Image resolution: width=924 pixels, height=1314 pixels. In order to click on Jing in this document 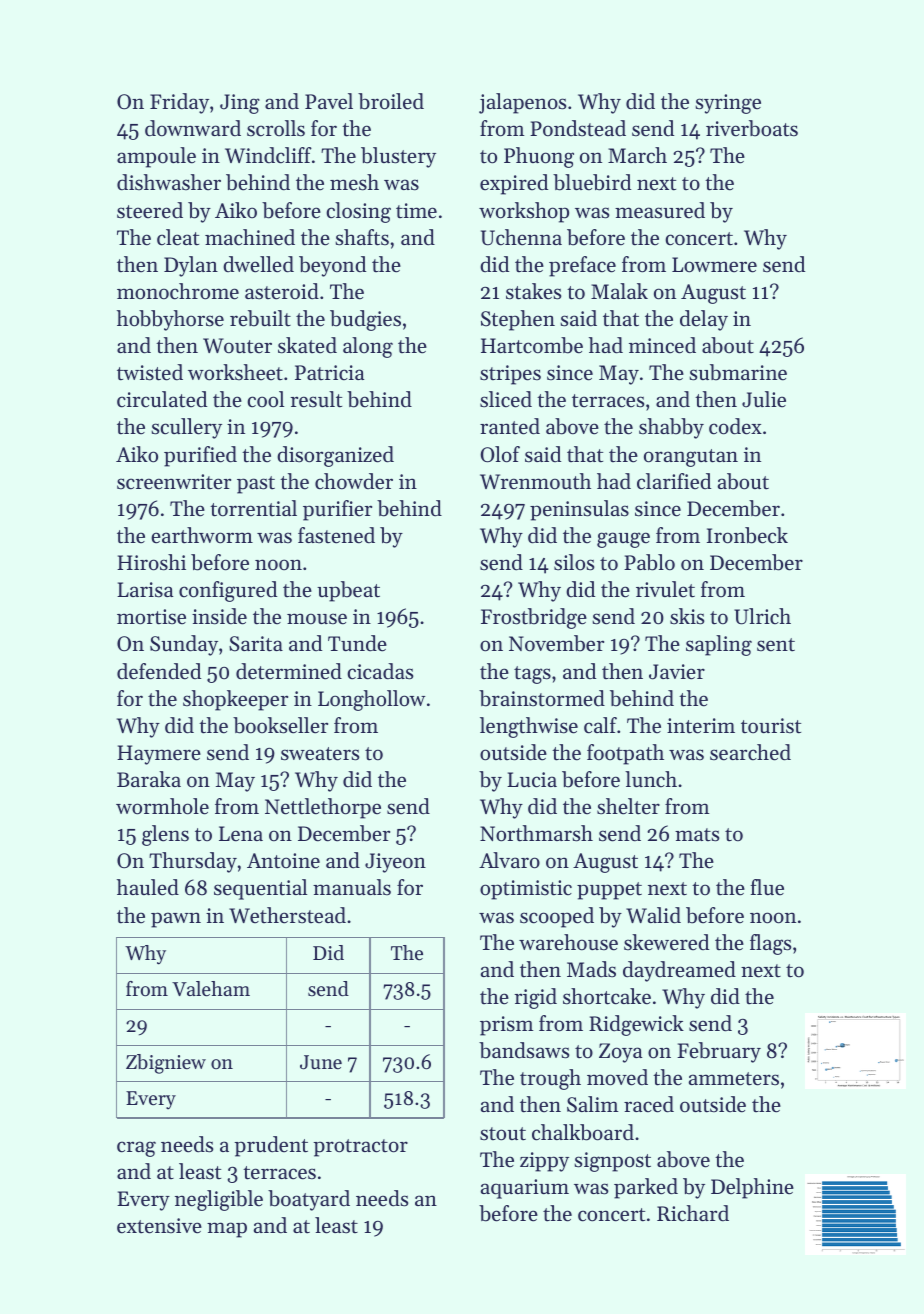, I will do `click(240, 104)`.
